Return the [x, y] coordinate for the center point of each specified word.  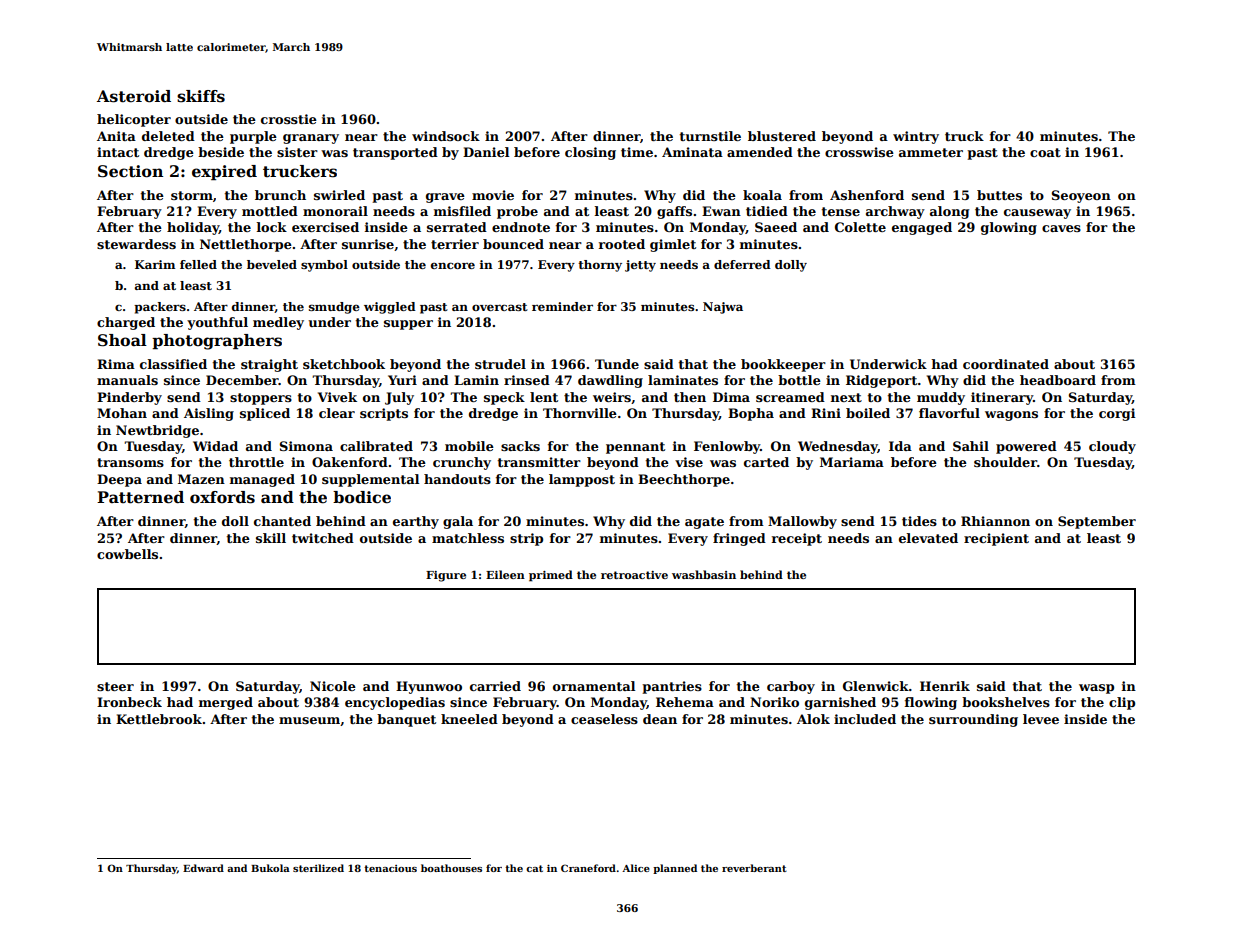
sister [297, 152]
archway [895, 212]
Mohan [122, 413]
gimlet [673, 245]
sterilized [318, 868]
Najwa [723, 308]
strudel [500, 364]
